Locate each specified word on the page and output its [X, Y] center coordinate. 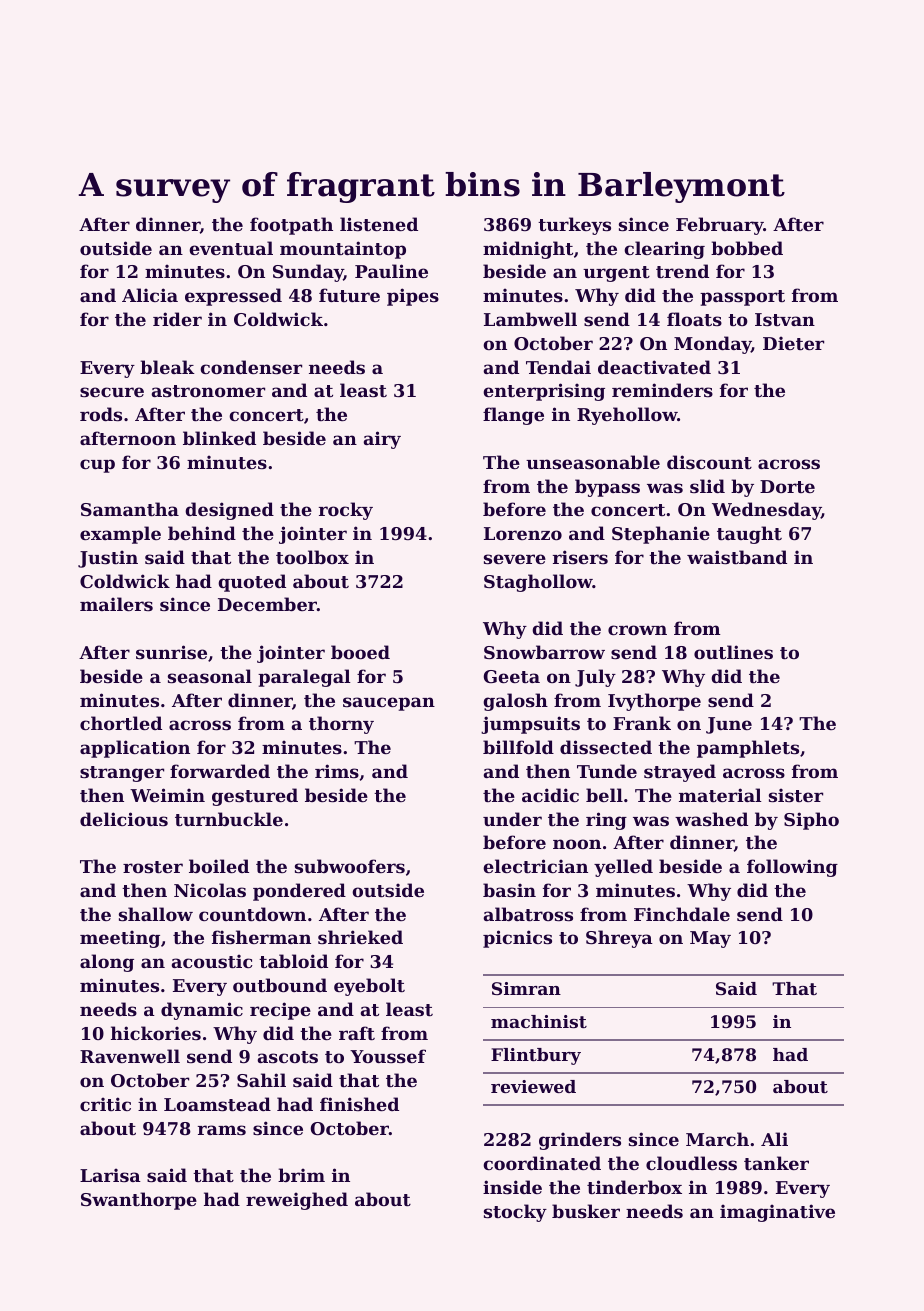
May [710, 939]
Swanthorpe [139, 1201]
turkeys [574, 226]
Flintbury [536, 1056]
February [720, 226]
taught [749, 535]
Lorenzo [523, 533]
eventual [231, 248]
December [267, 604]
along [107, 963]
